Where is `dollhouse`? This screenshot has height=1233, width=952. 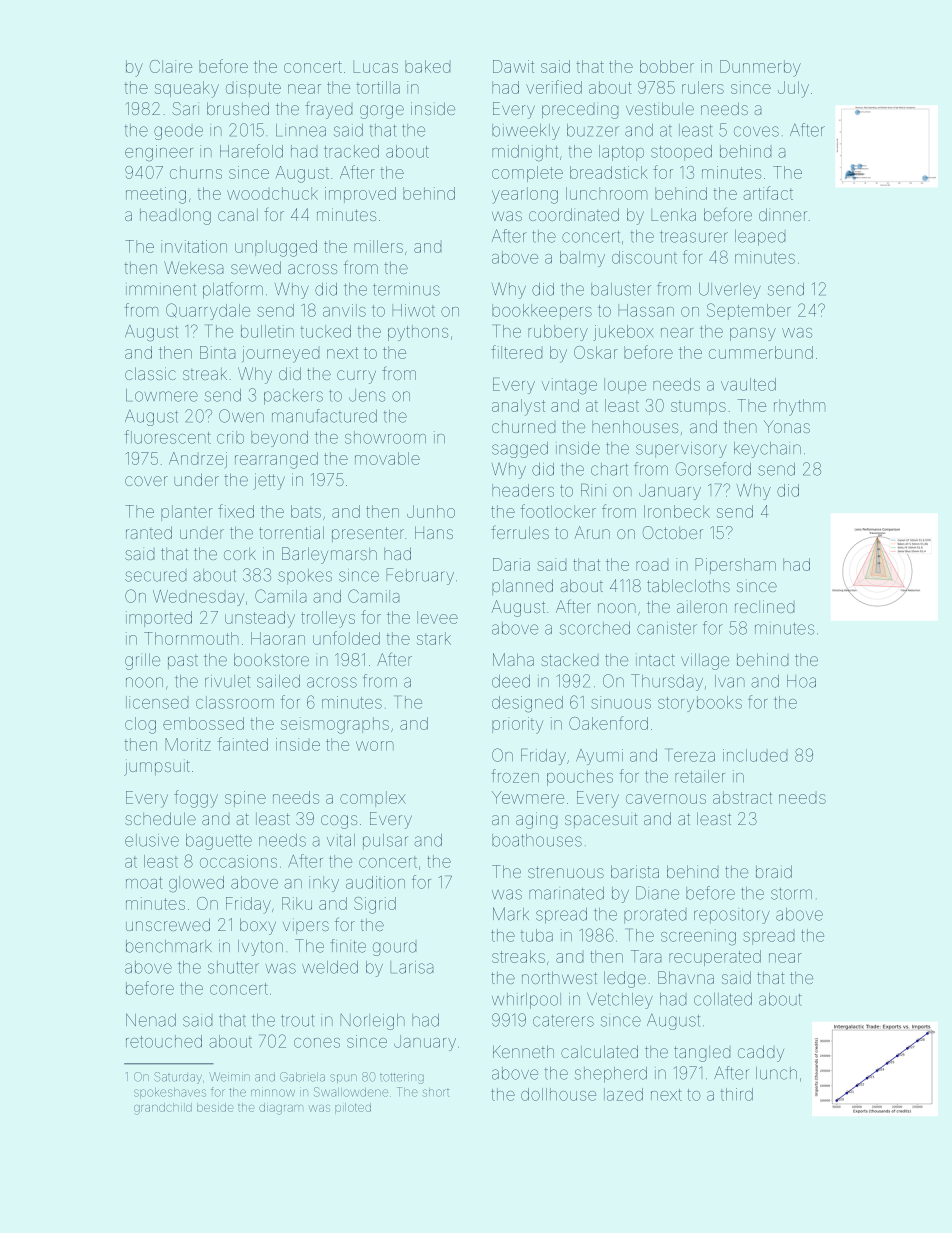 dollhouse is located at coordinates (558, 1094).
